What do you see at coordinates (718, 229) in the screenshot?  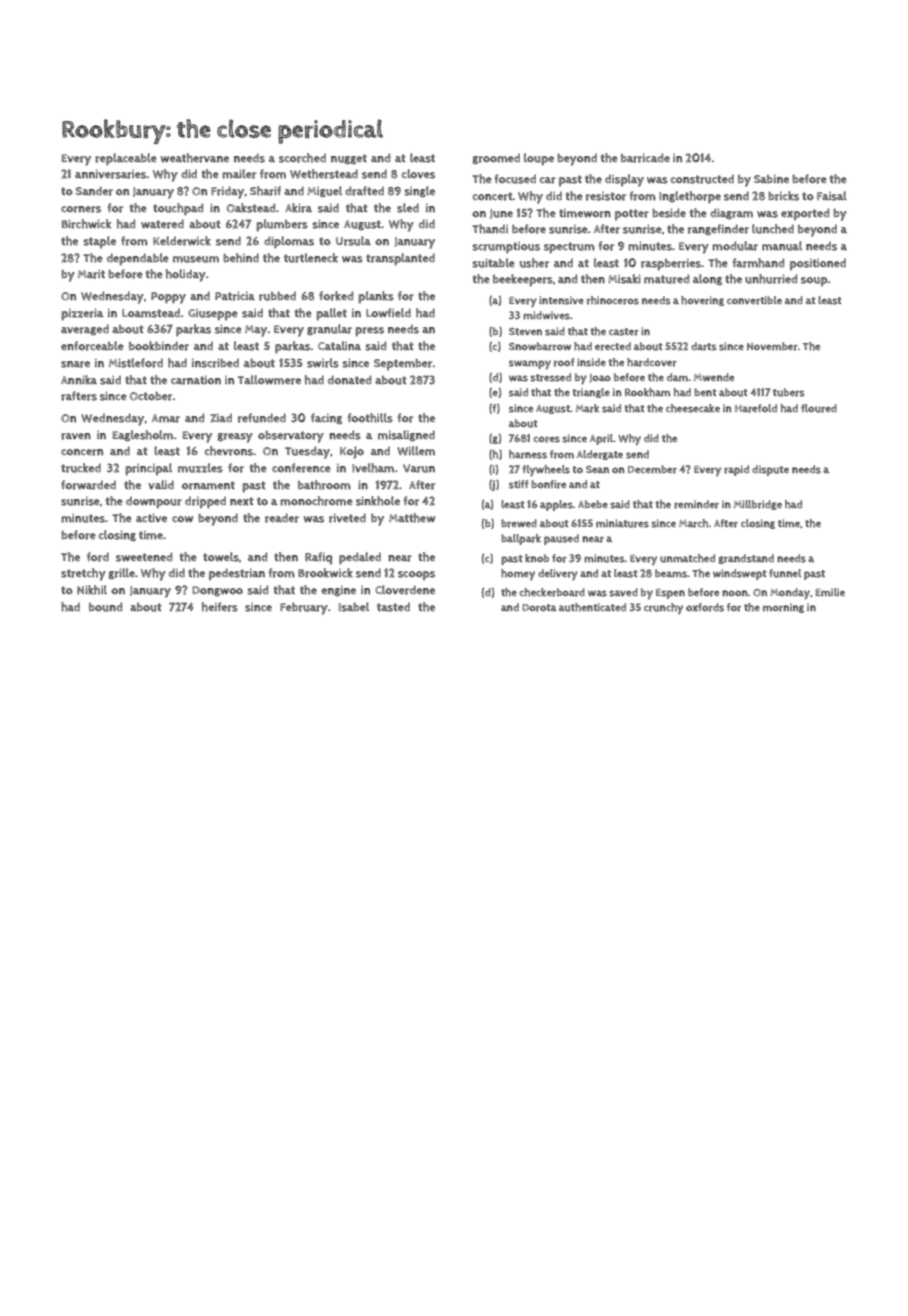 I see `rangefinder` at bounding box center [718, 229].
